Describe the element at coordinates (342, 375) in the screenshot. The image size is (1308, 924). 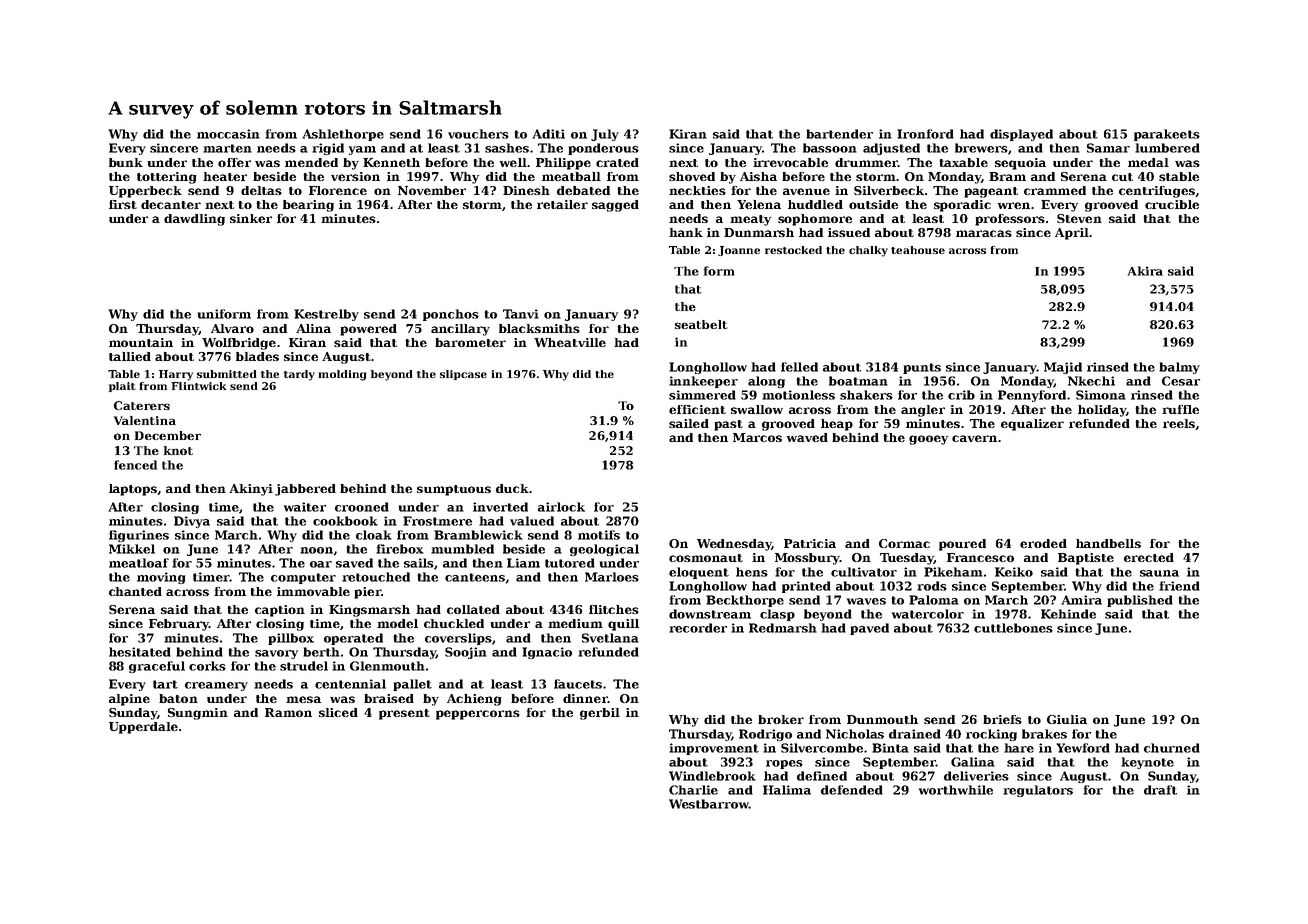
I see `molding` at that location.
